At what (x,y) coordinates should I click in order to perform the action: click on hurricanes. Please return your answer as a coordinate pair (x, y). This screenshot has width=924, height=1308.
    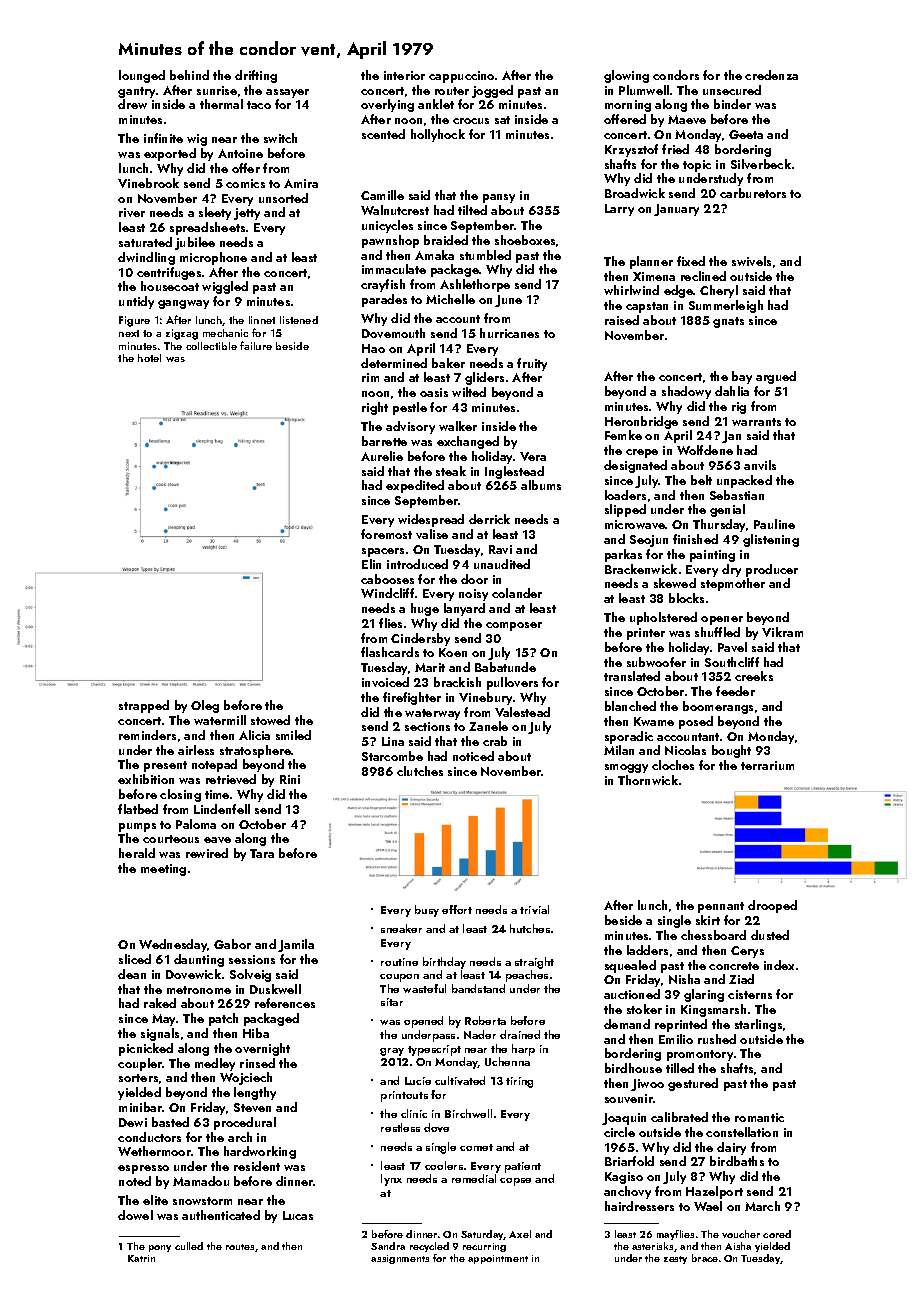
    Looking at the image, I should click on (509, 333).
